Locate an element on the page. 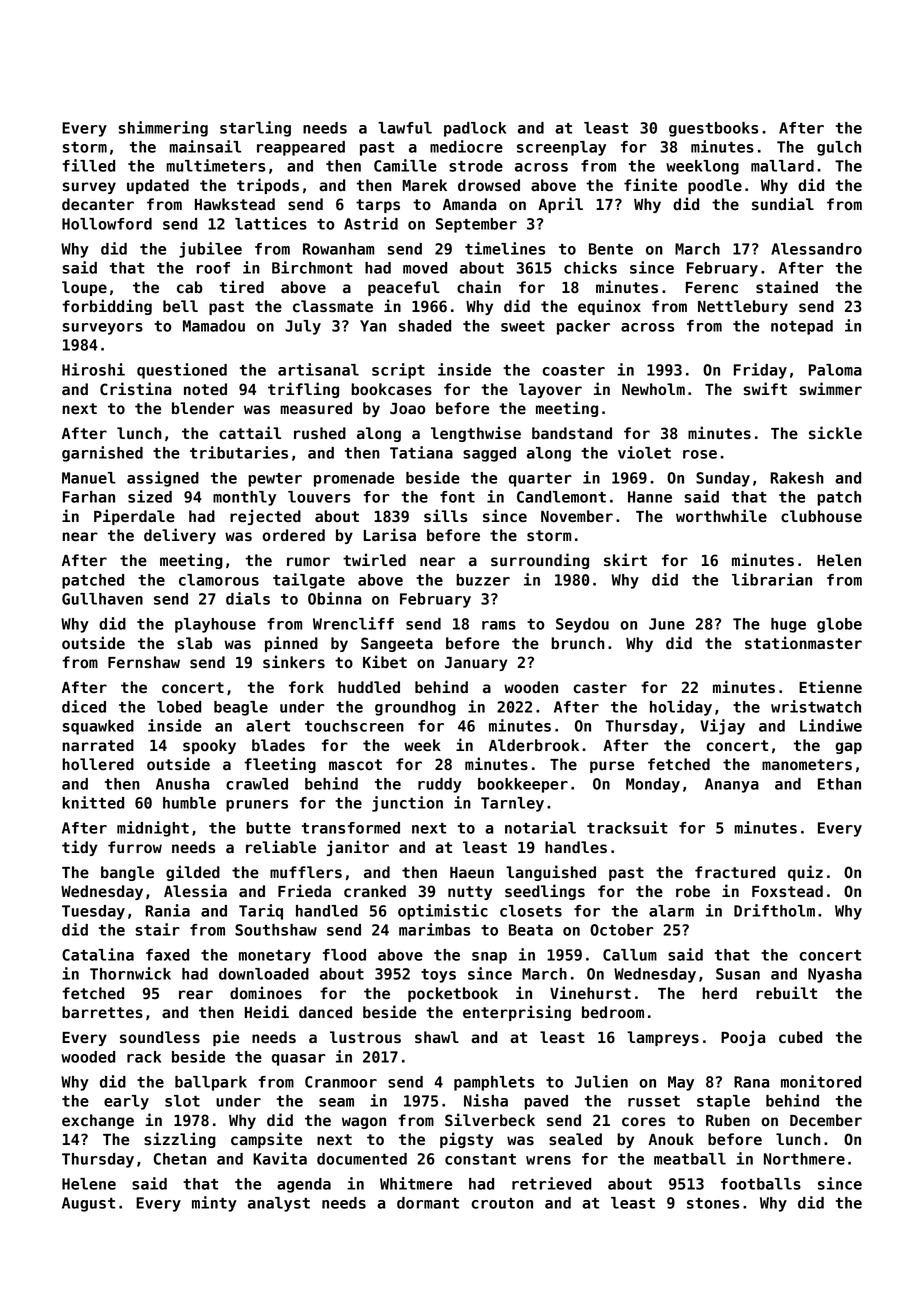 Image resolution: width=924 pixels, height=1308 pixels. Joao is located at coordinates (408, 409).
